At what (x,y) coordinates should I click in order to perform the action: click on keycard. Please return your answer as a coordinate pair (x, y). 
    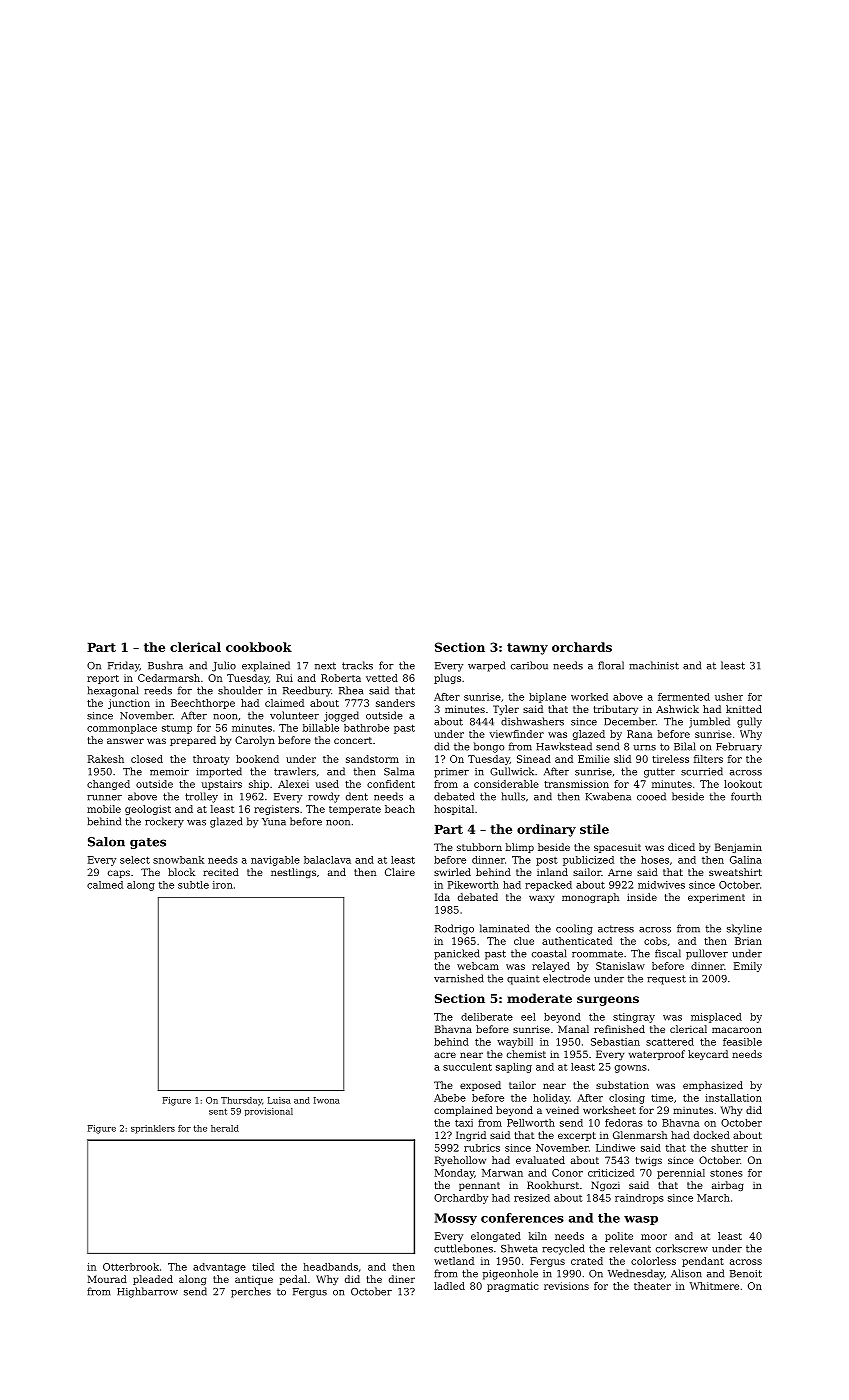
    Looking at the image, I should click on (708, 1055).
